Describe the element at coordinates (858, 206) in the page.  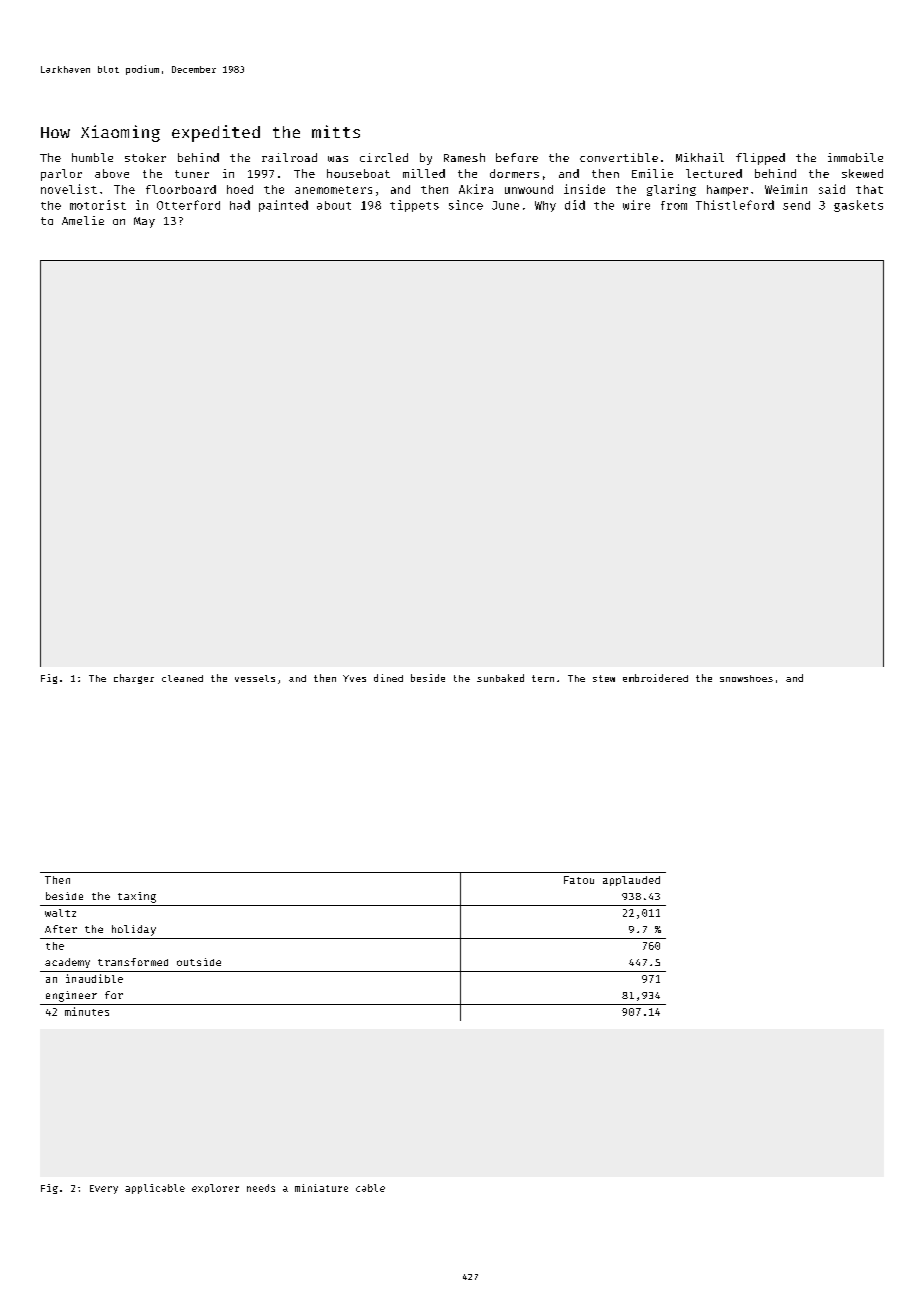
I see `gaskets` at that location.
